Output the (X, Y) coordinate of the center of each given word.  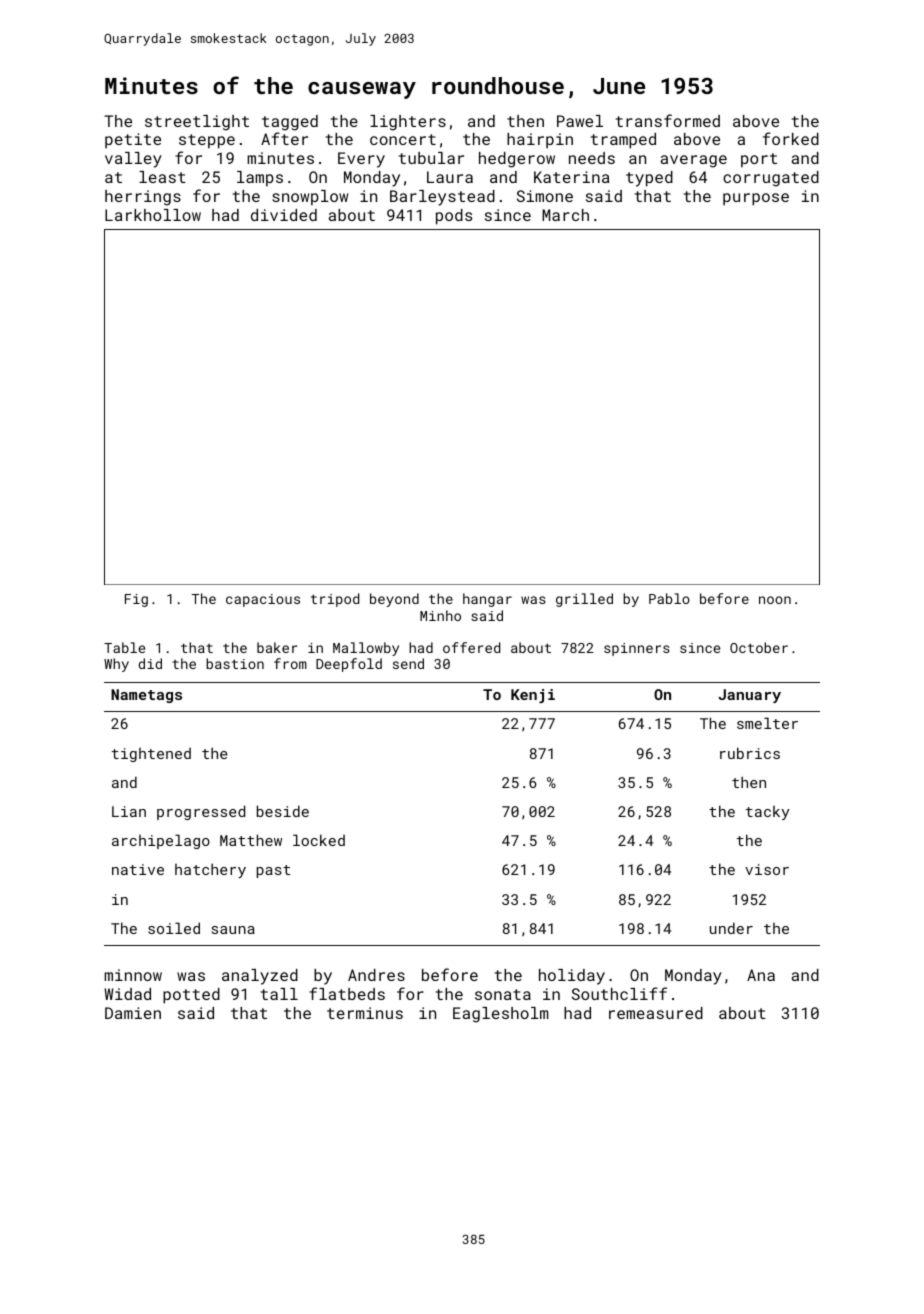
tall (279, 994)
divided (284, 215)
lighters (408, 123)
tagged (290, 123)
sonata (503, 994)
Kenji (533, 696)
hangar (487, 600)
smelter (767, 723)
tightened (151, 755)
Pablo (669, 598)
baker (277, 647)
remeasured (656, 1013)
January (749, 696)
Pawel (580, 121)
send (408, 663)
